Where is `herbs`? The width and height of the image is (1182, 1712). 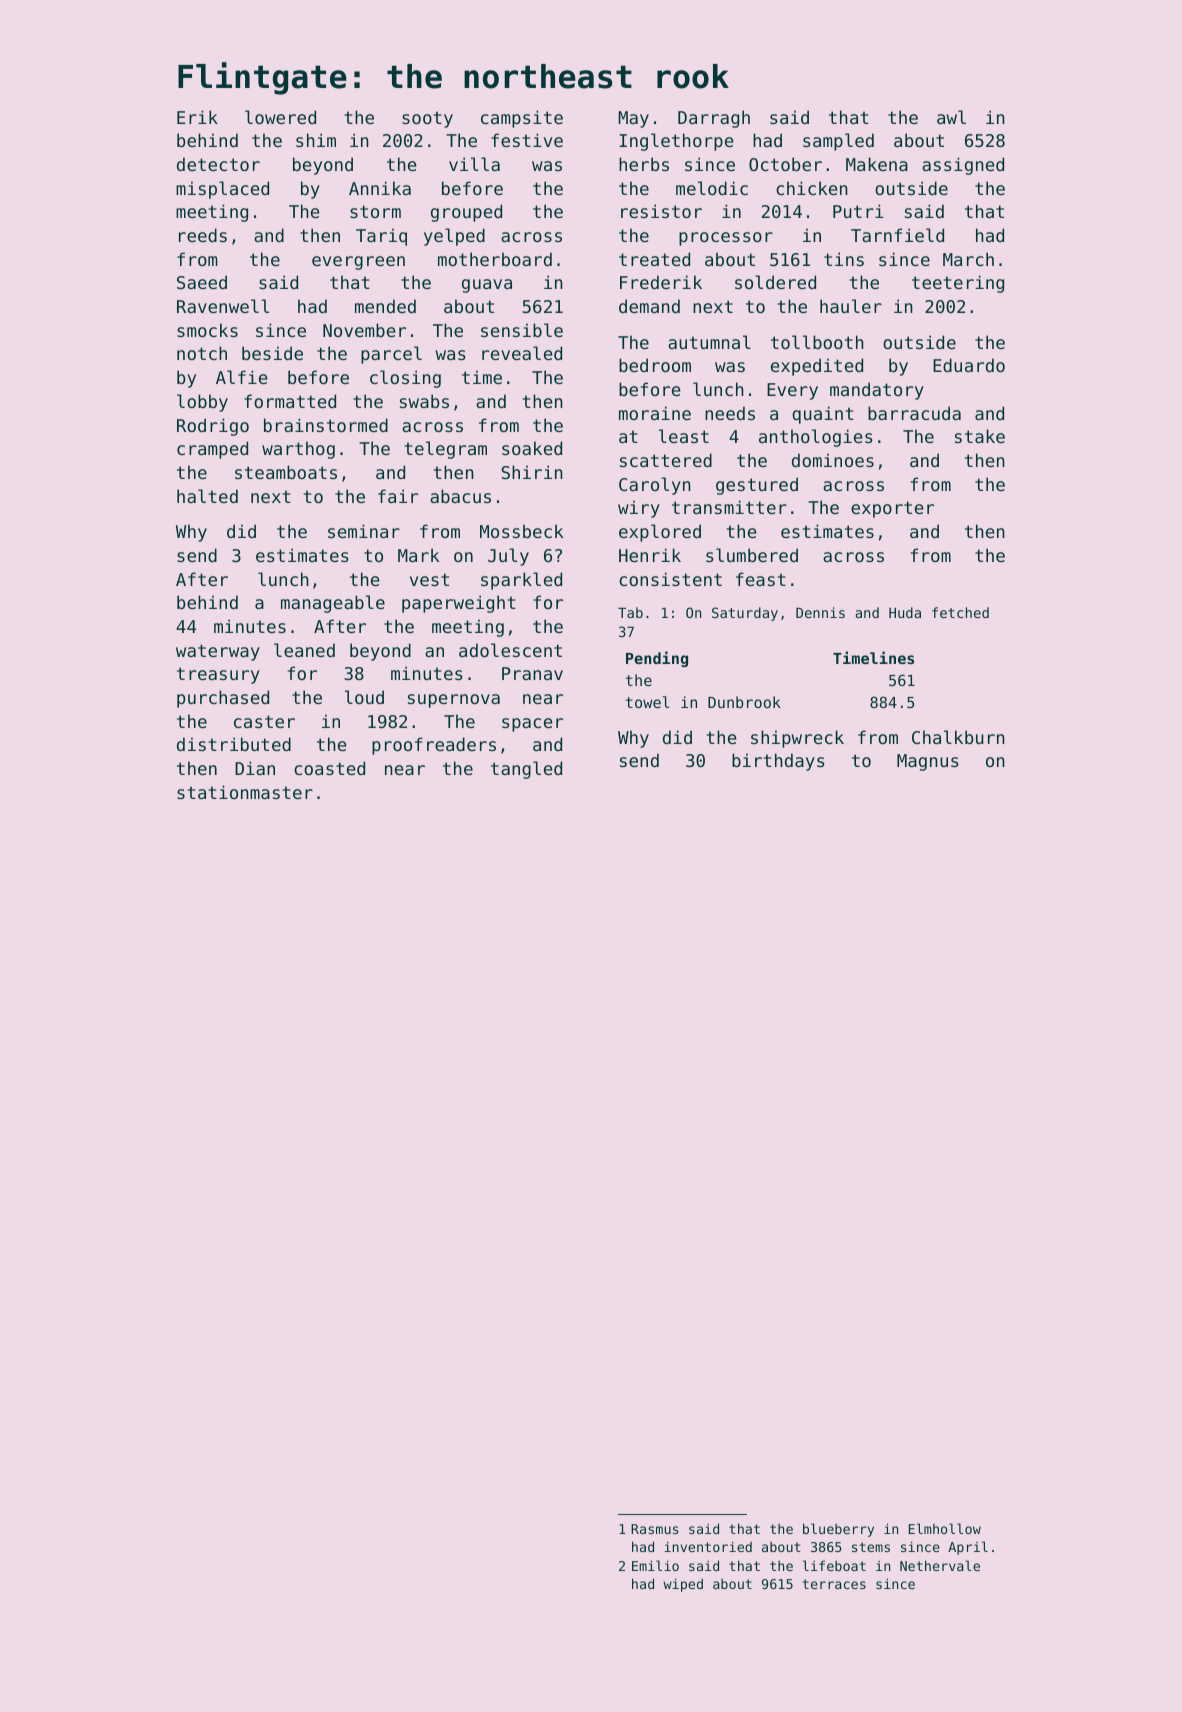 herbs is located at coordinates (644, 164).
